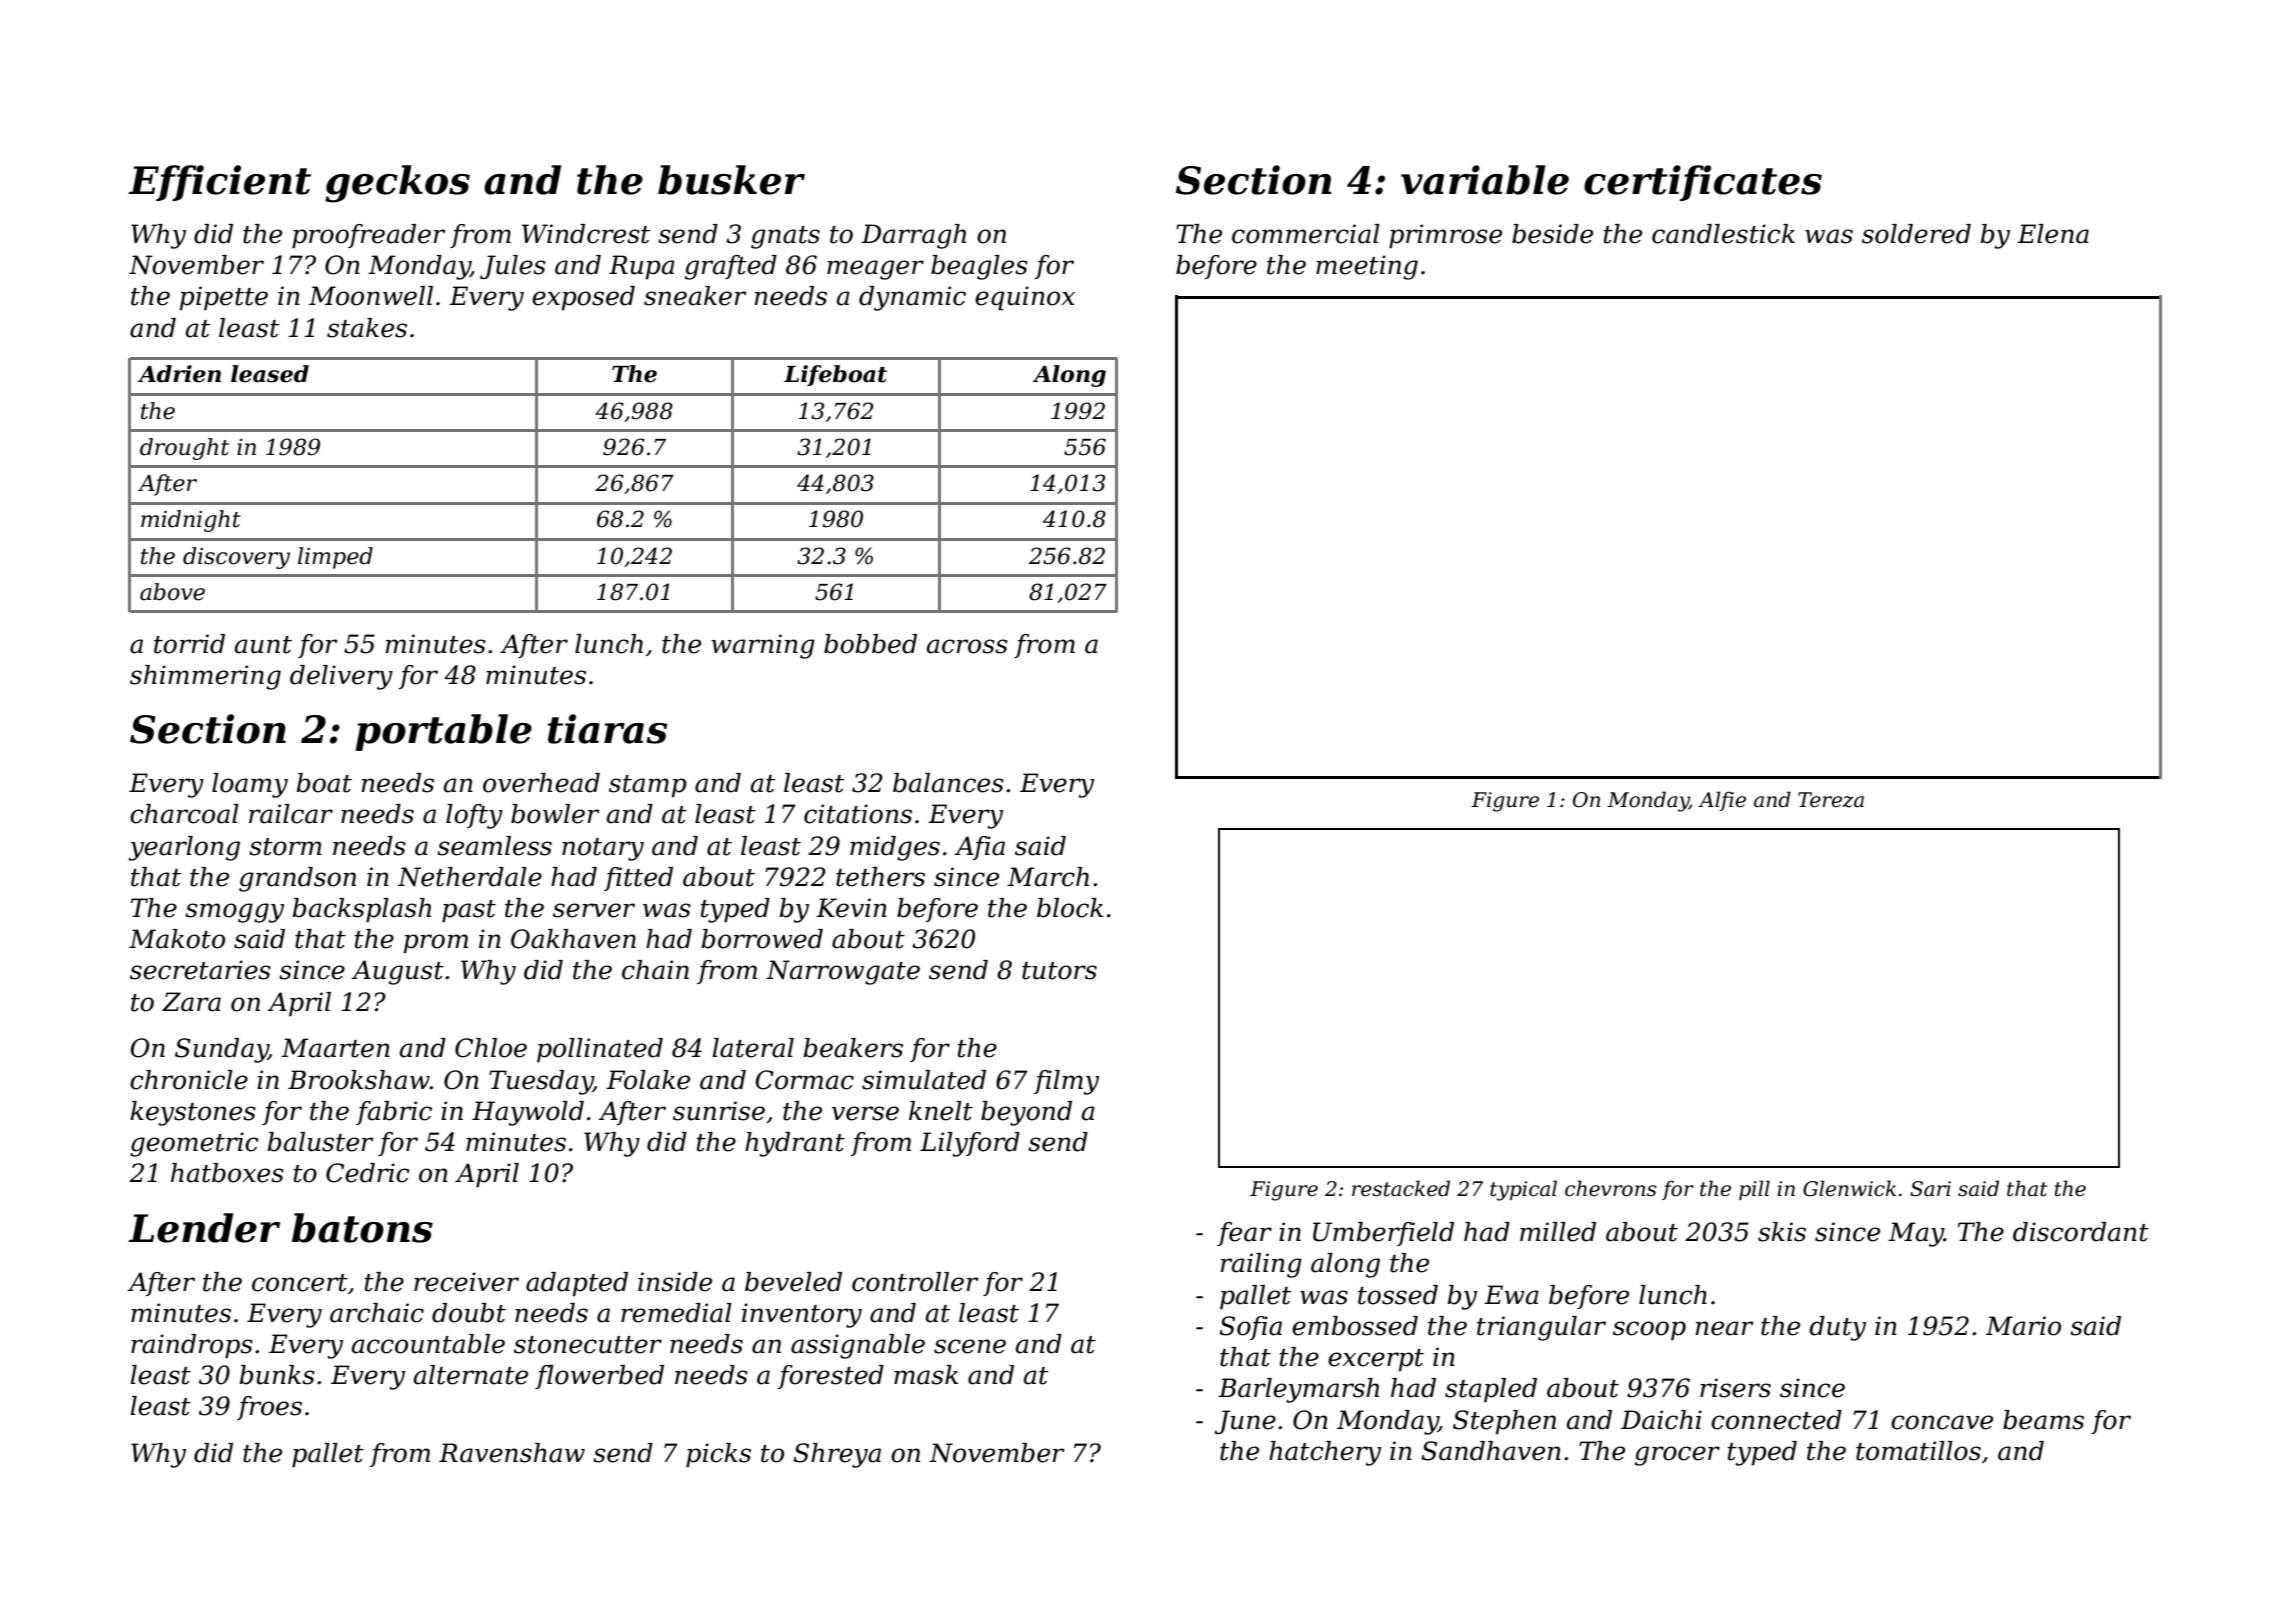  What do you see at coordinates (512, 1453) in the screenshot?
I see `Ravenshaw` at bounding box center [512, 1453].
